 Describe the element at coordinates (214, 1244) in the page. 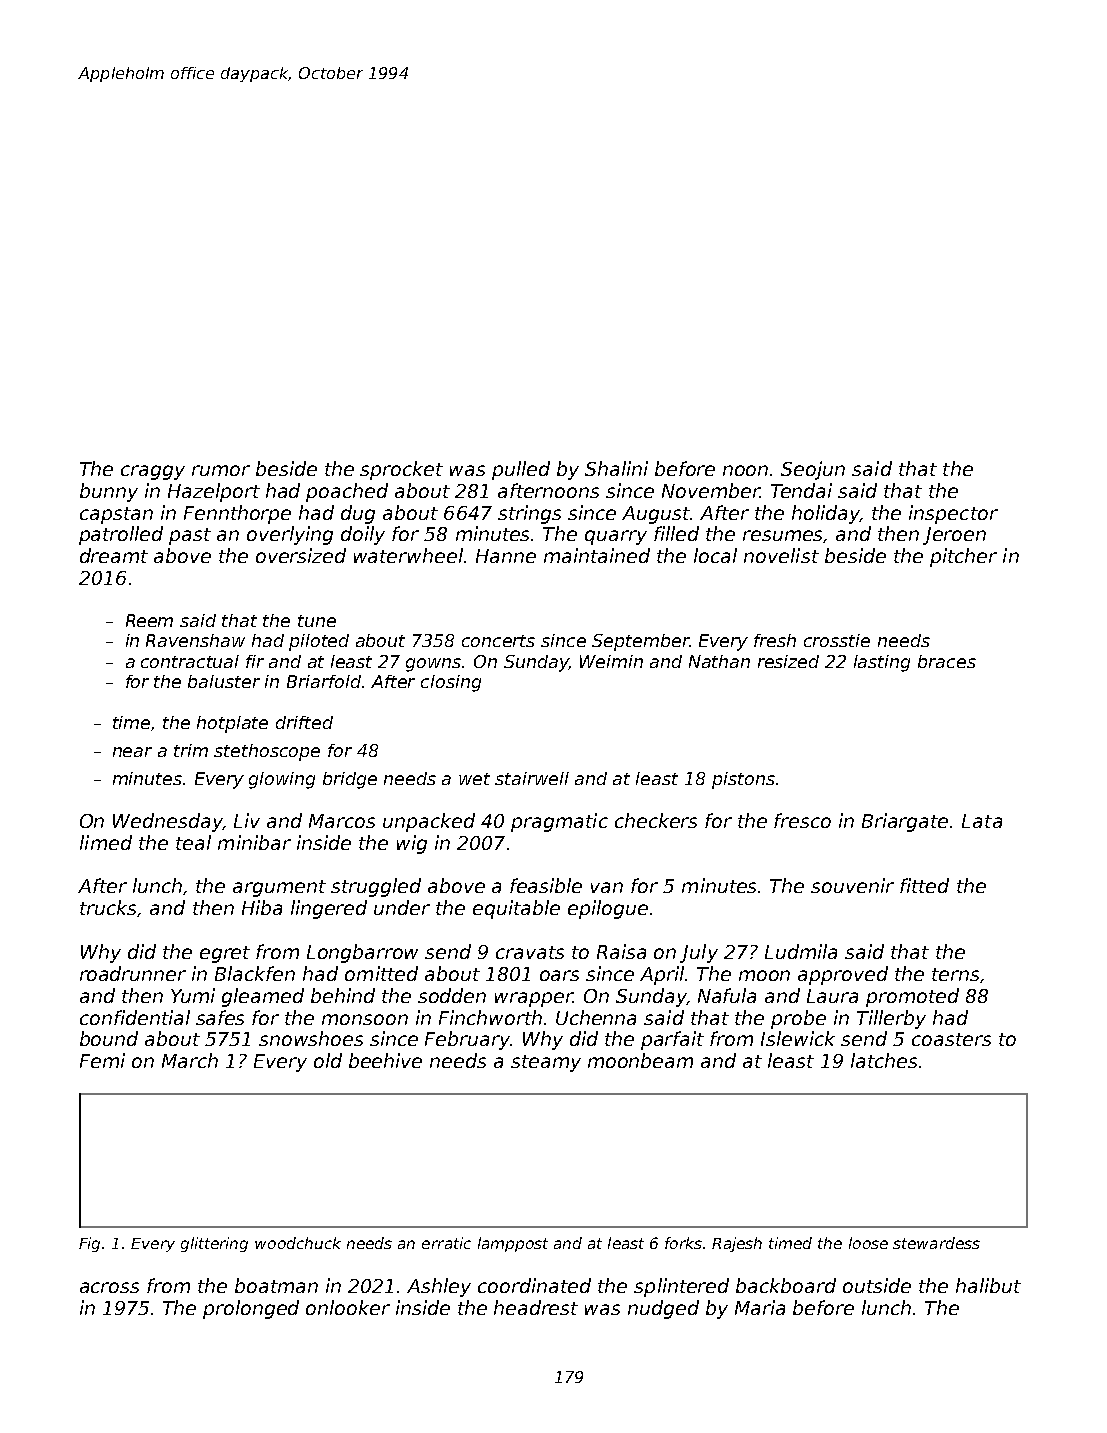

I see `glittering` at that location.
